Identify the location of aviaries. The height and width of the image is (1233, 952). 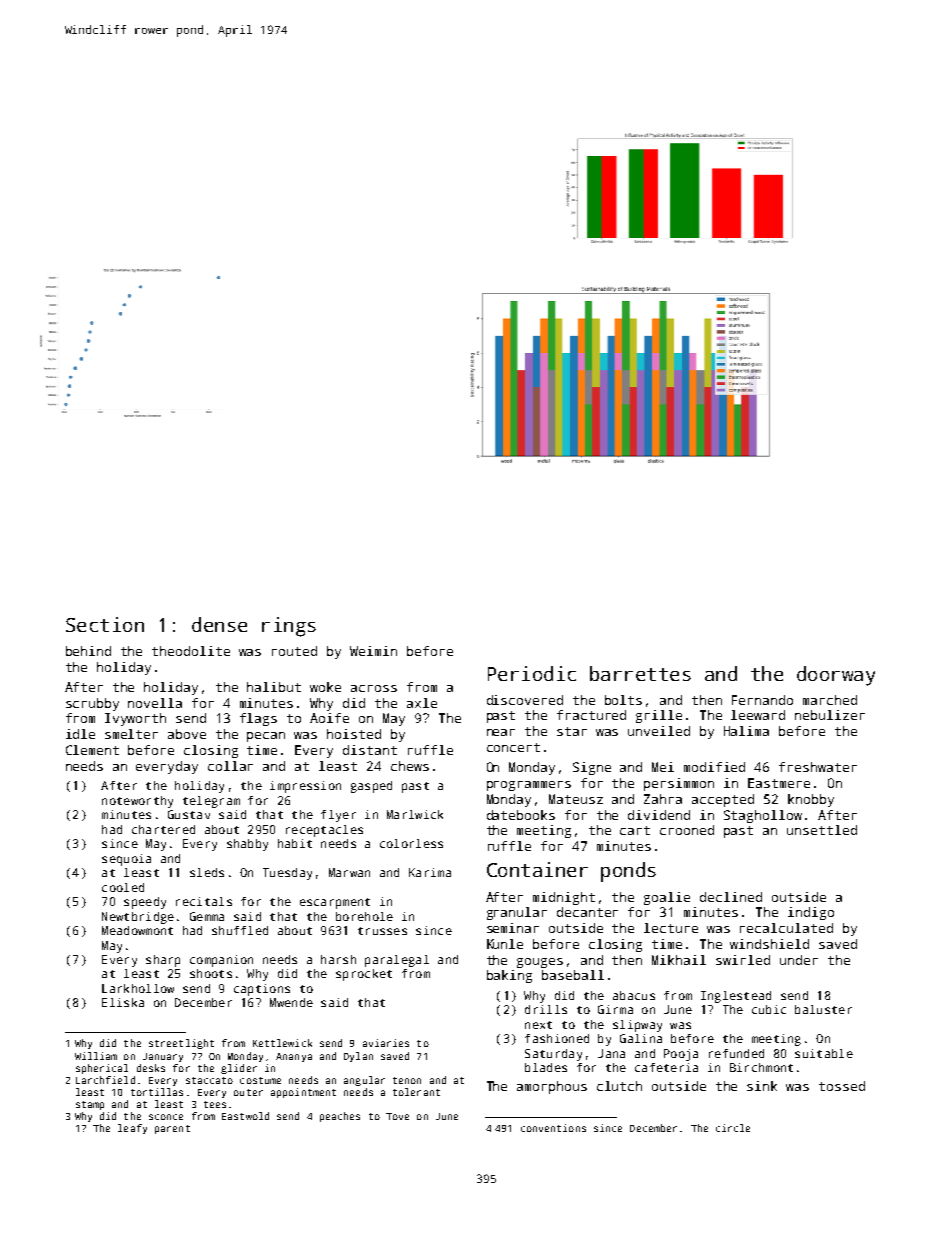
(386, 1043).
